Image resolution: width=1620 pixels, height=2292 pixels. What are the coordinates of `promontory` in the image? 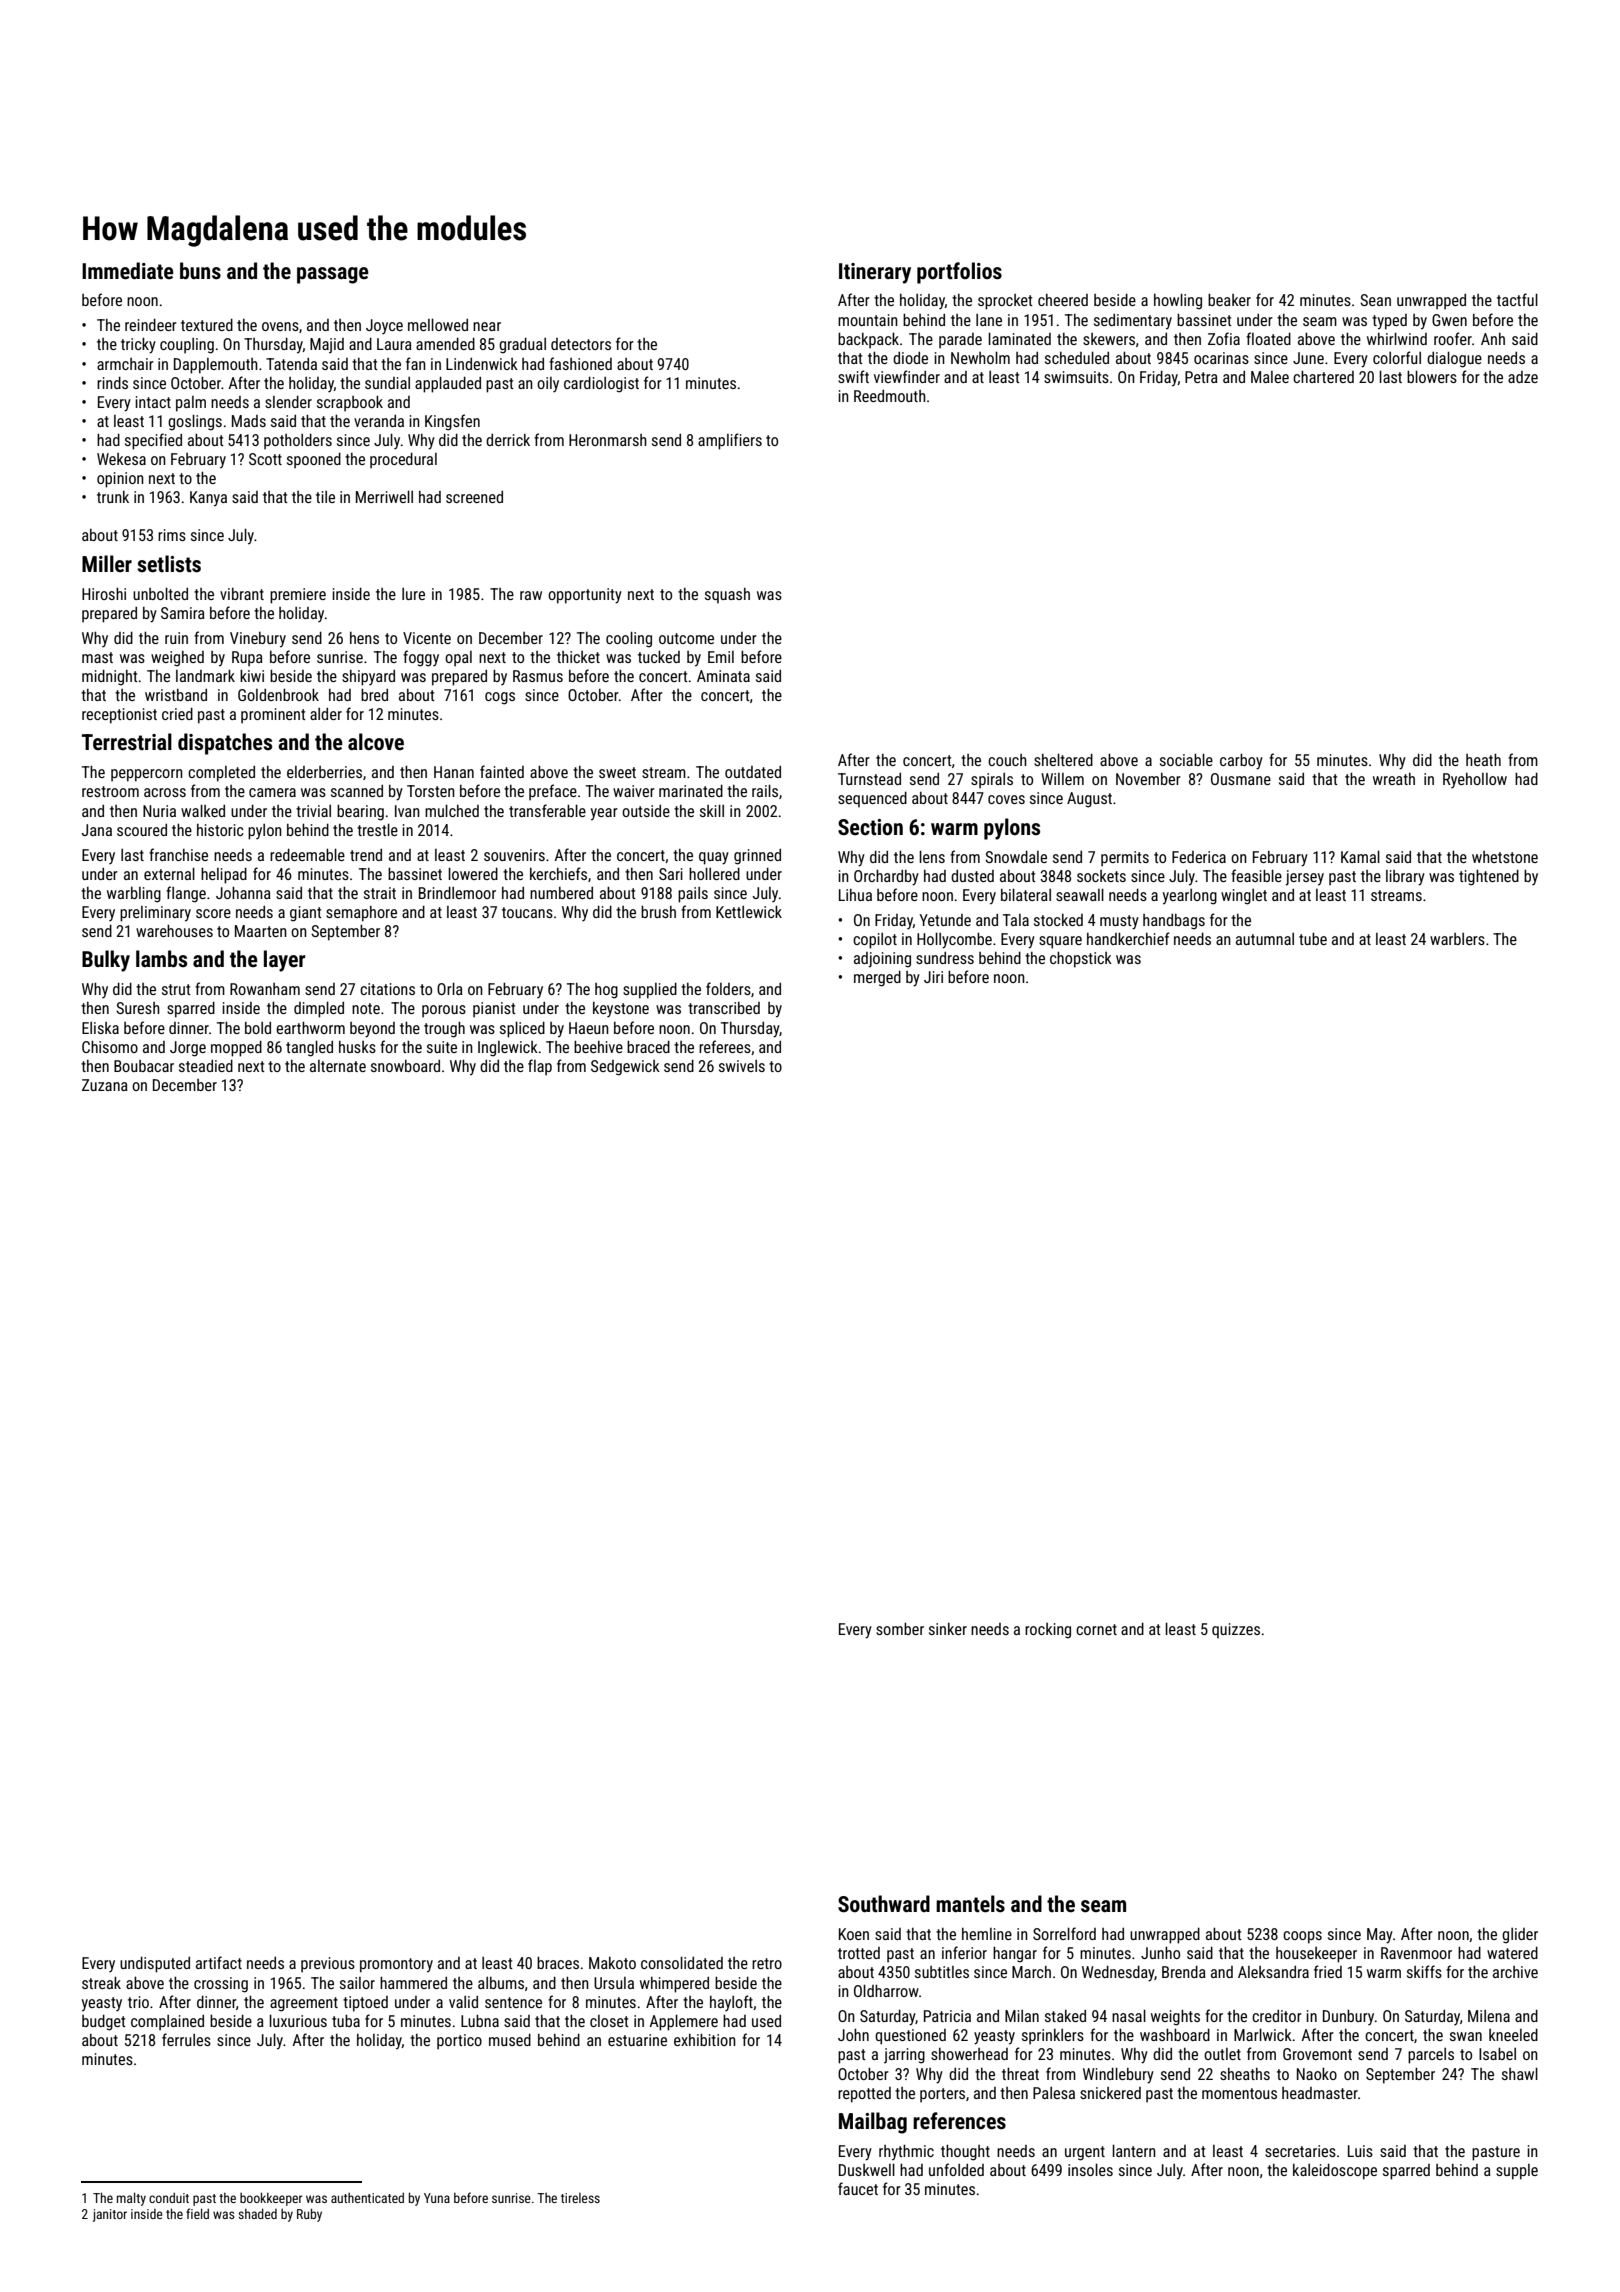 It's located at (396, 1965).
